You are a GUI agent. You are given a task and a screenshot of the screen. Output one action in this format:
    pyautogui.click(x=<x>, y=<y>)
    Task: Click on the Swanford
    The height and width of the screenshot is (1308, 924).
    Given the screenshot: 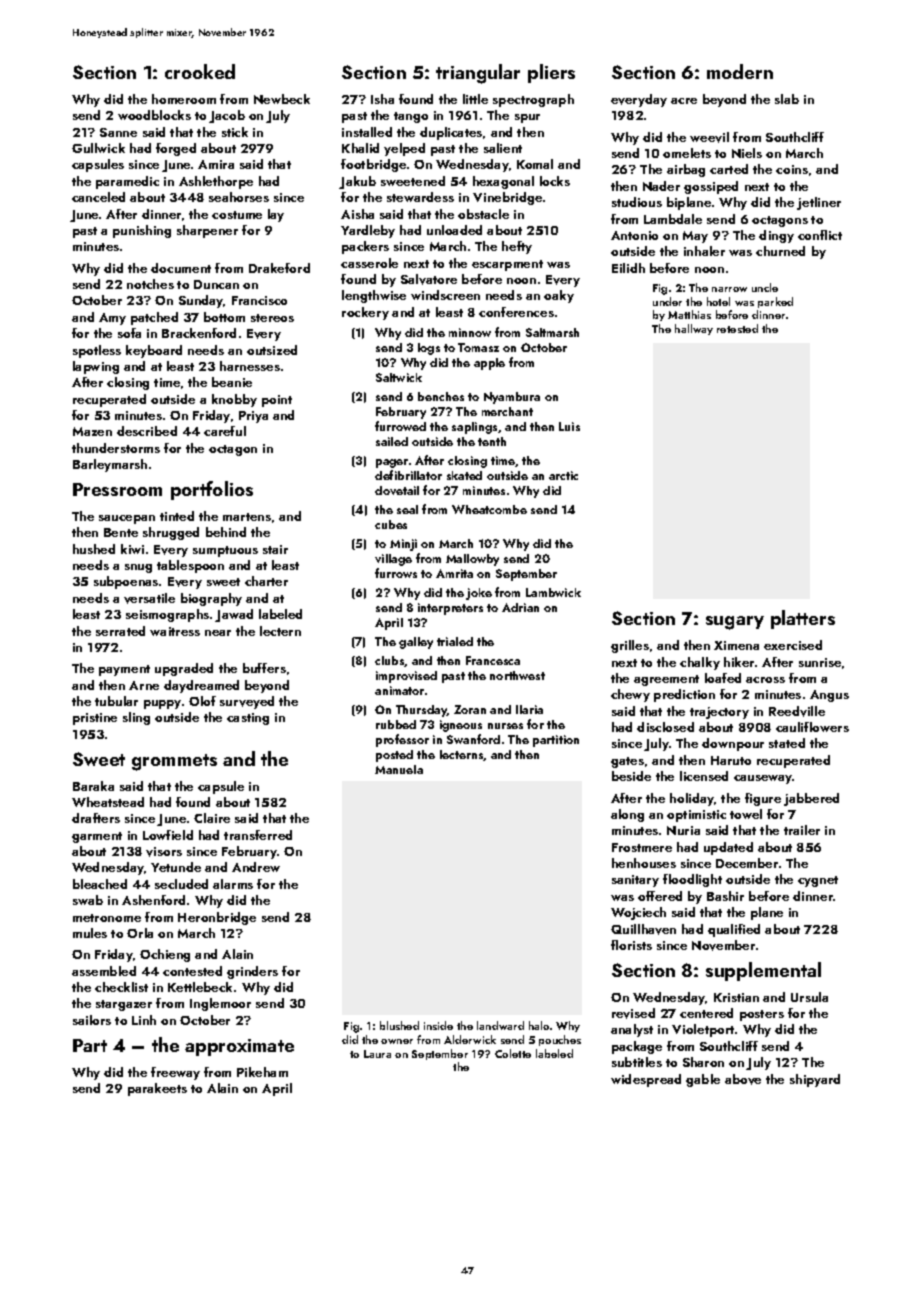 What is the action you would take?
    pyautogui.click(x=473, y=739)
